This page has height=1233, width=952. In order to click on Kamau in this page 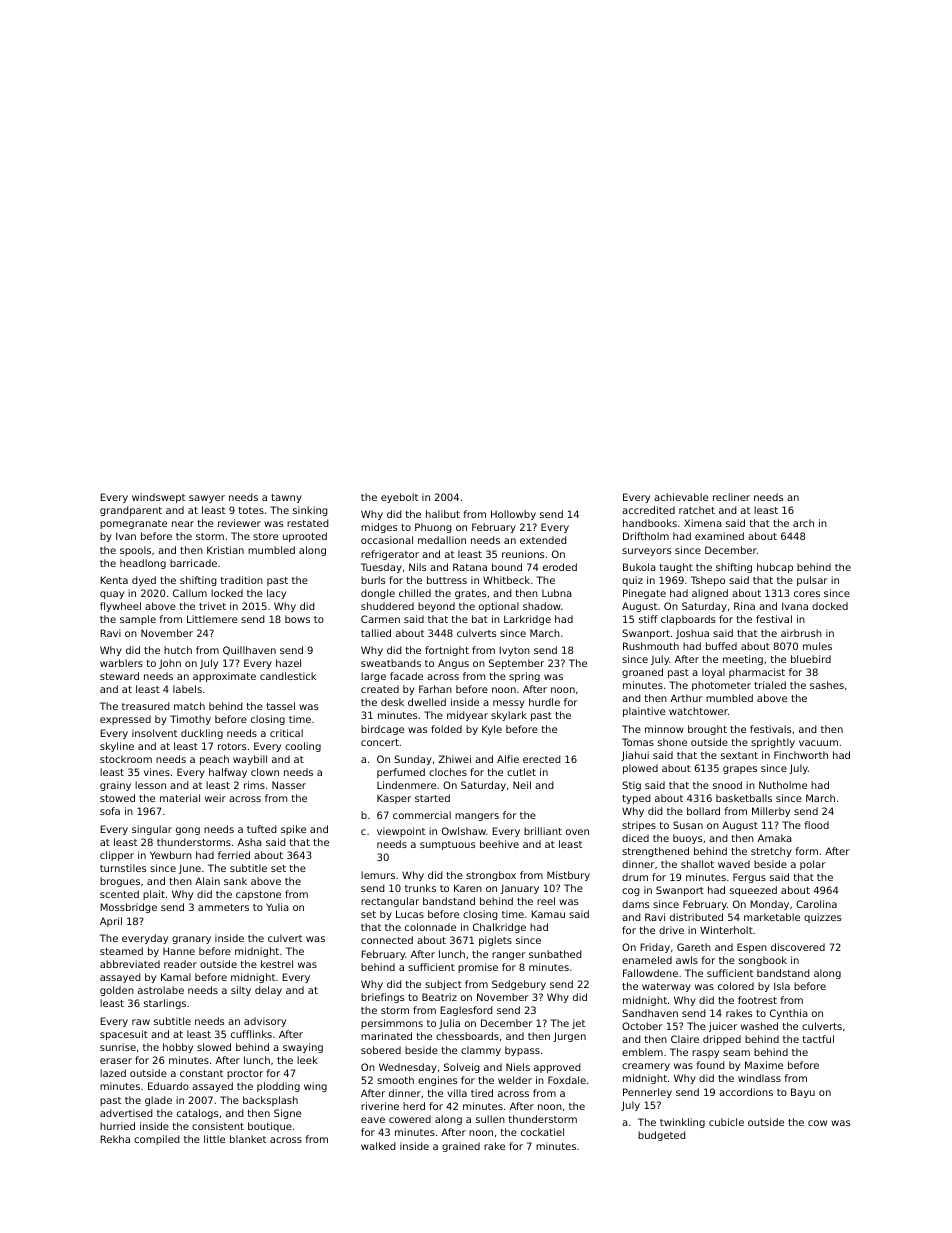, I will do `click(548, 914)`.
